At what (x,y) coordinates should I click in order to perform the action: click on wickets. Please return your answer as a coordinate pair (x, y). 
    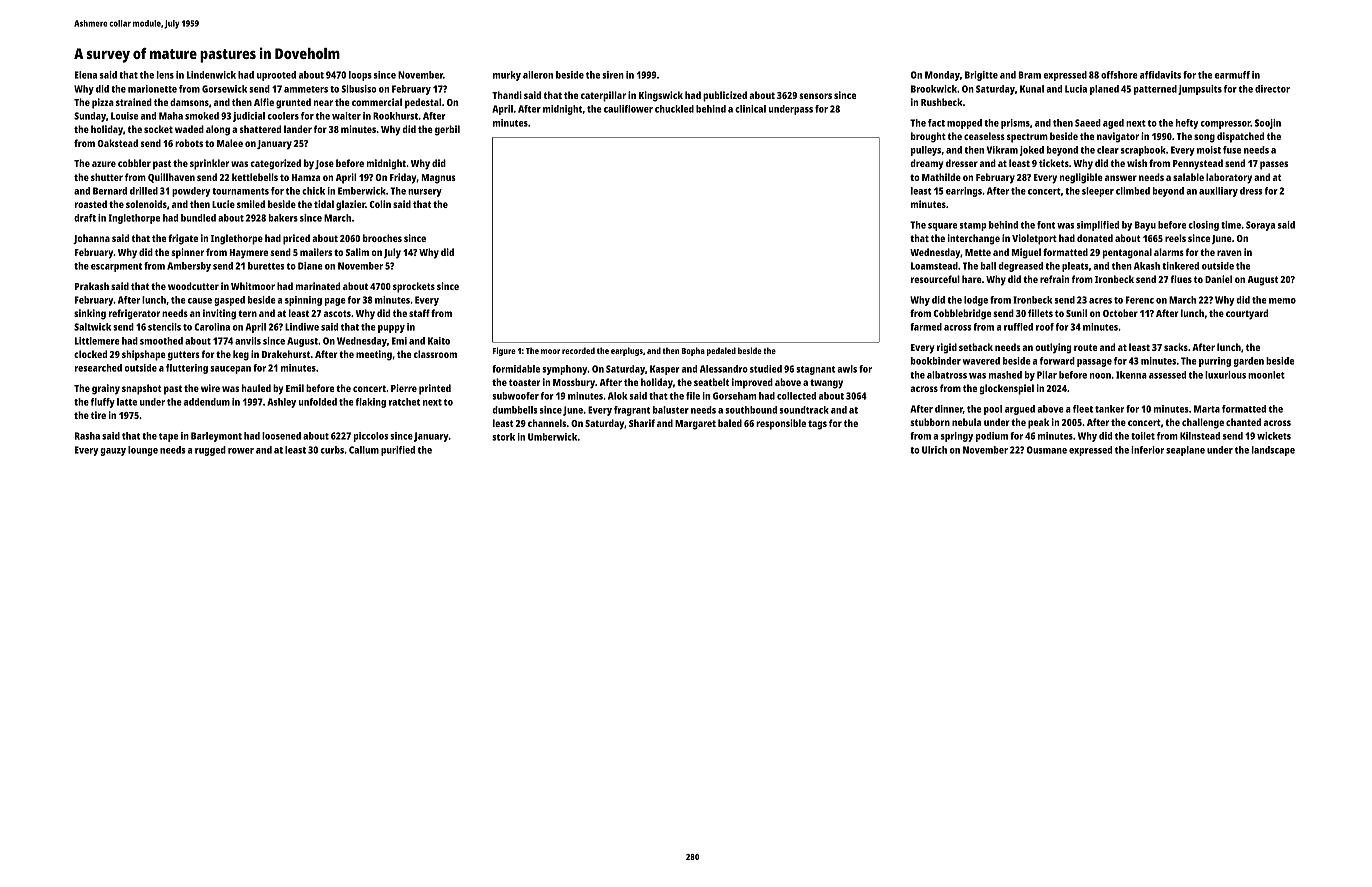
    Looking at the image, I should click on (1274, 436).
